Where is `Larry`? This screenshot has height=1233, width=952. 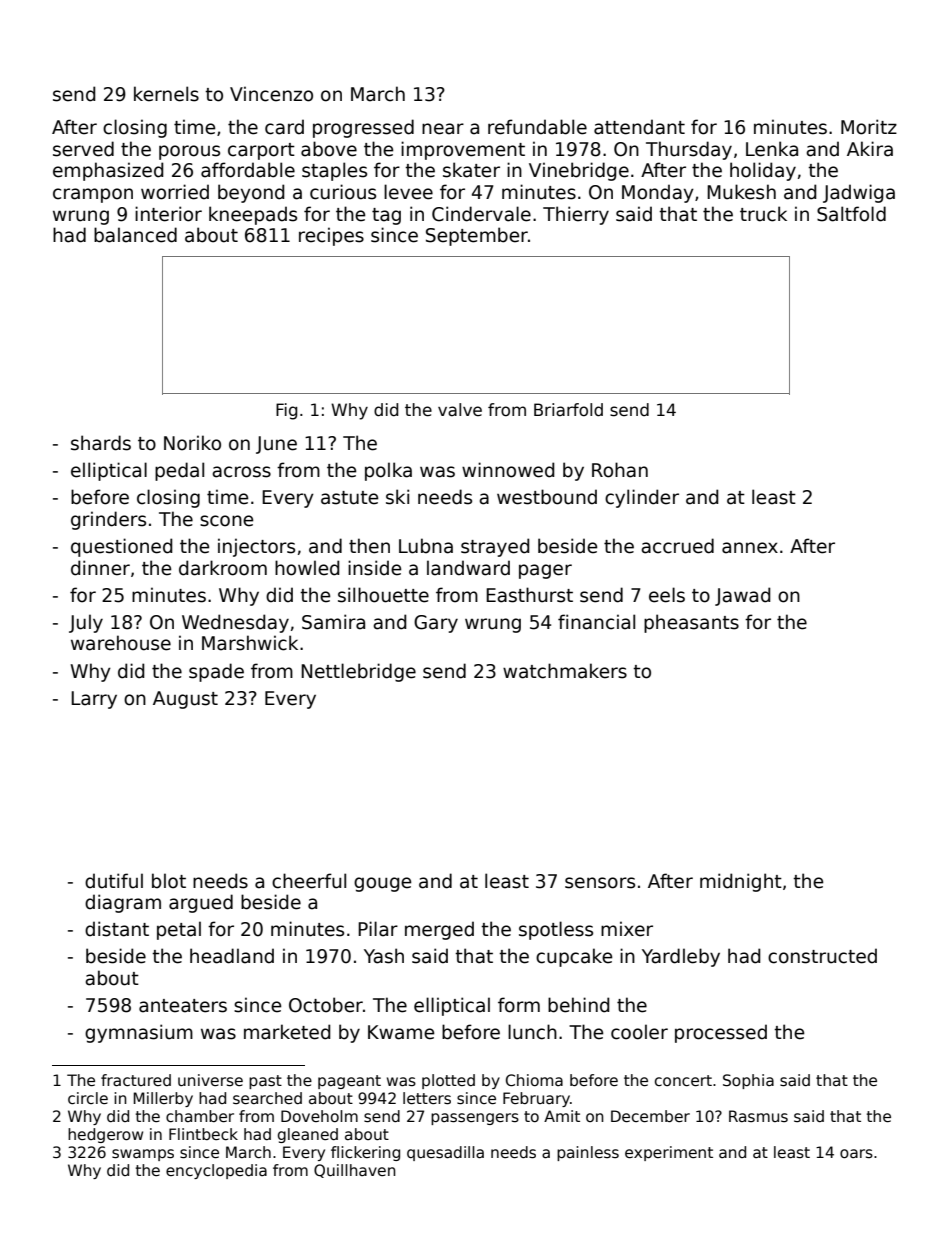 Larry is located at coordinates (94, 700).
